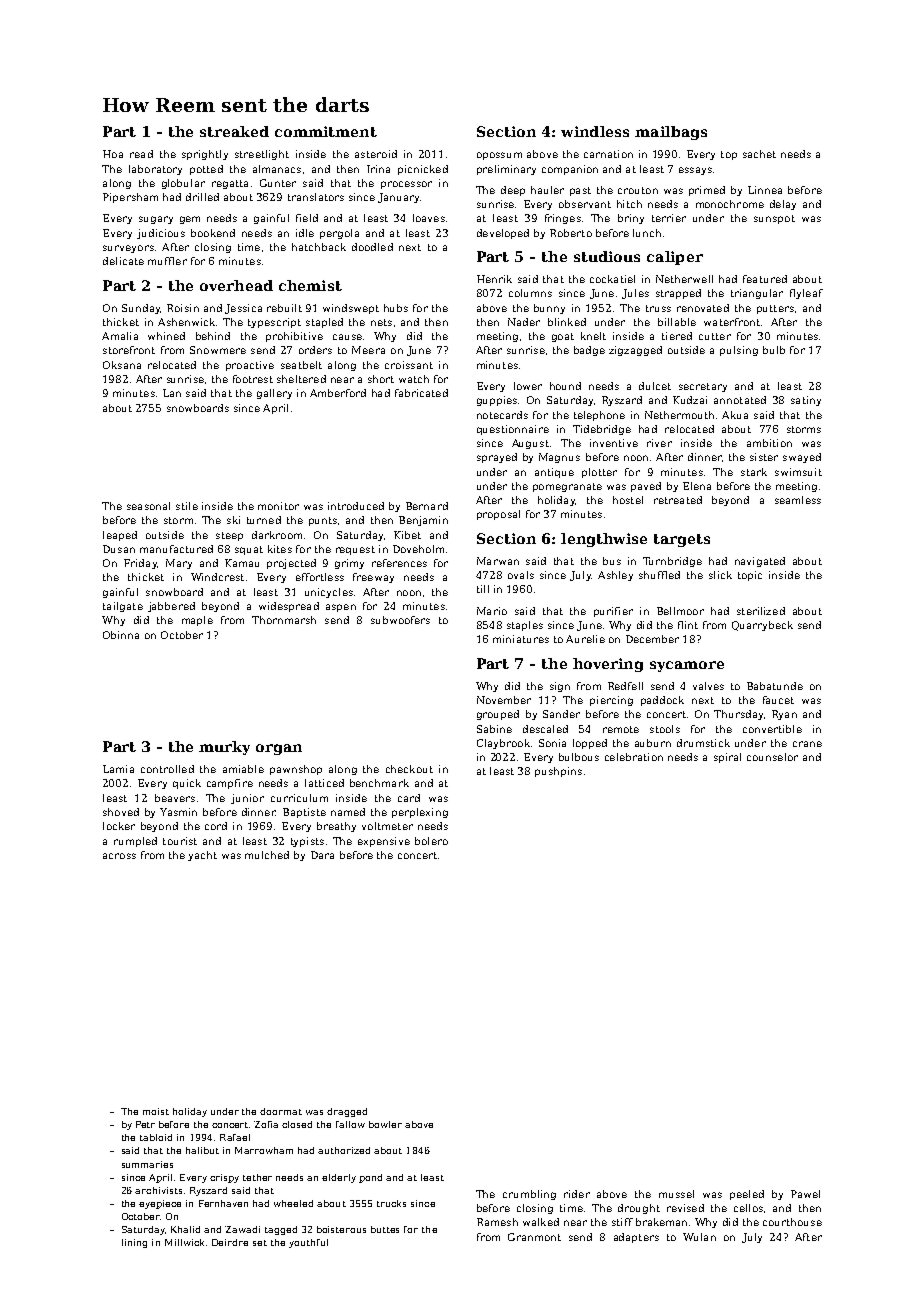 The image size is (924, 1308). Describe the element at coordinates (113, 154) in the screenshot. I see `Hoa` at that location.
